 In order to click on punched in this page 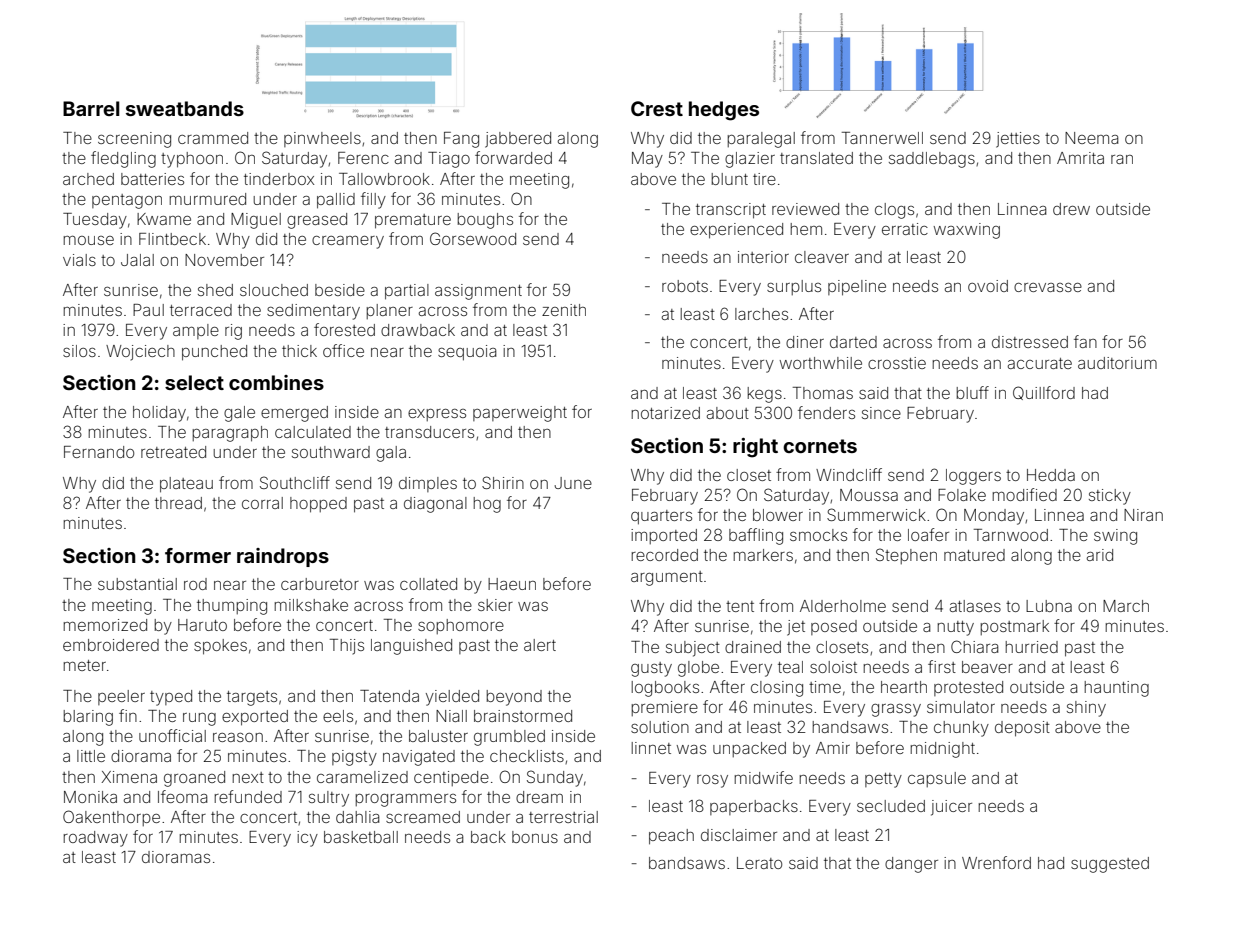, I will do `click(214, 353)`.
